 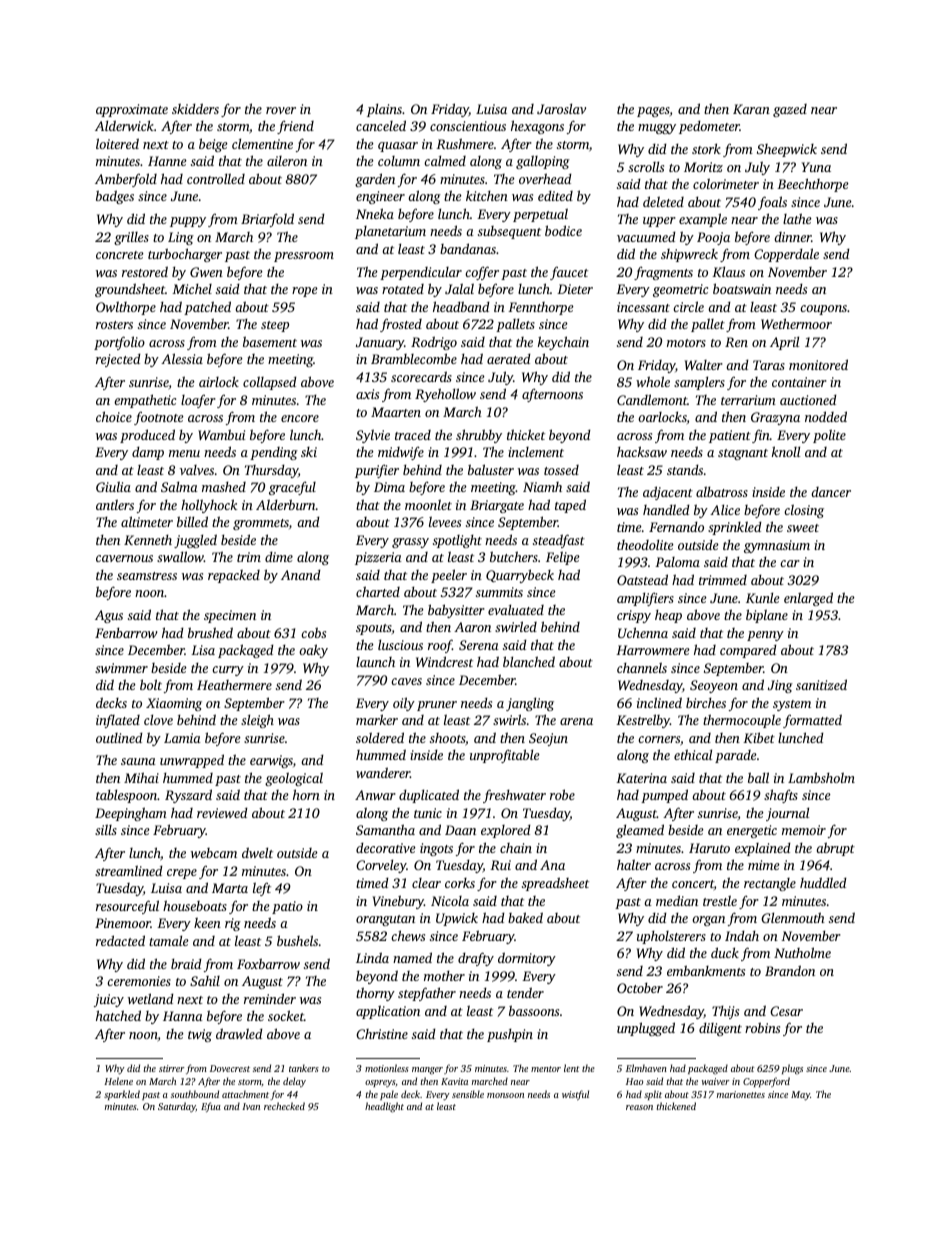 I want to click on thickened, so click(x=676, y=1106).
